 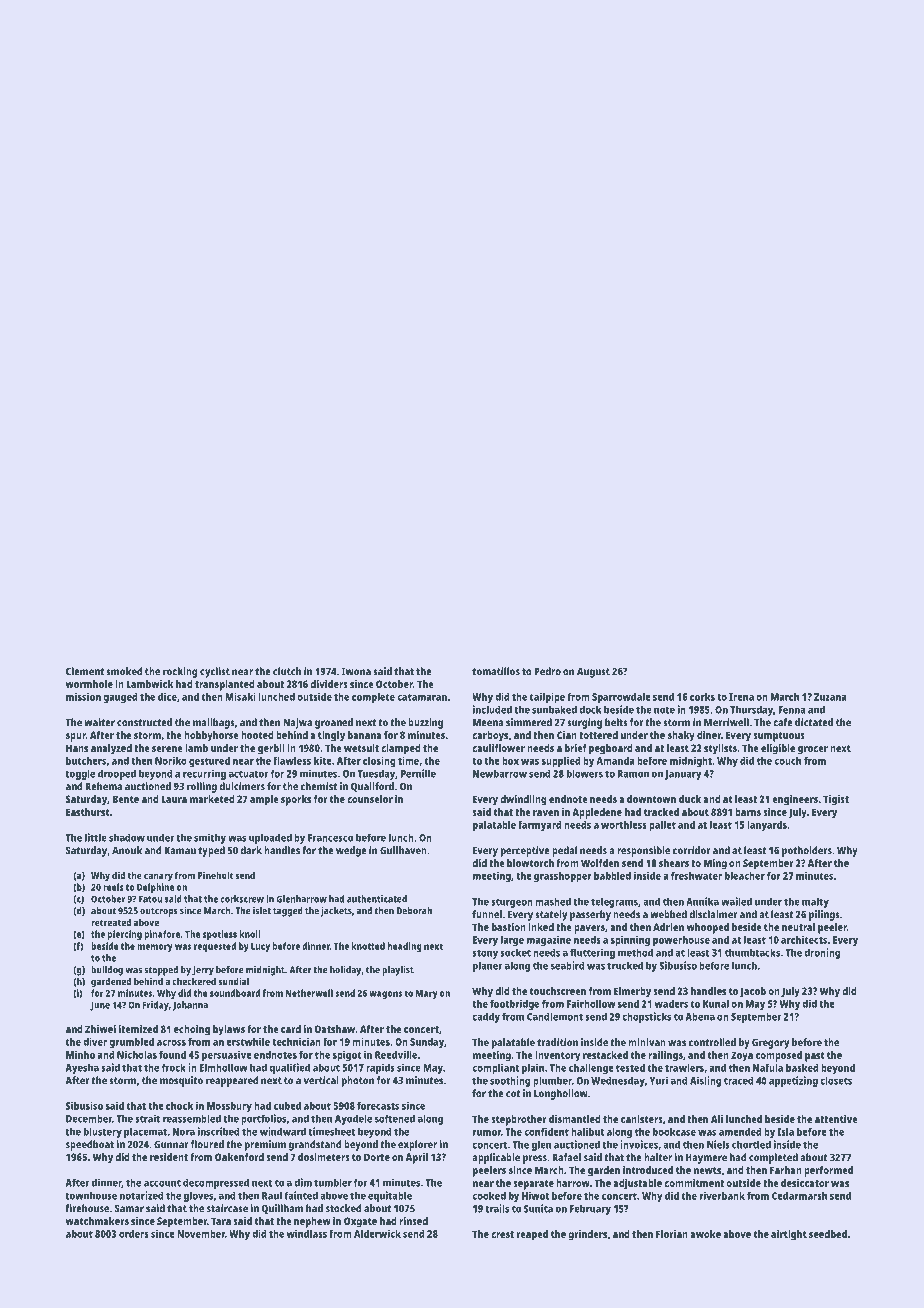 I want to click on canary, so click(x=158, y=877).
